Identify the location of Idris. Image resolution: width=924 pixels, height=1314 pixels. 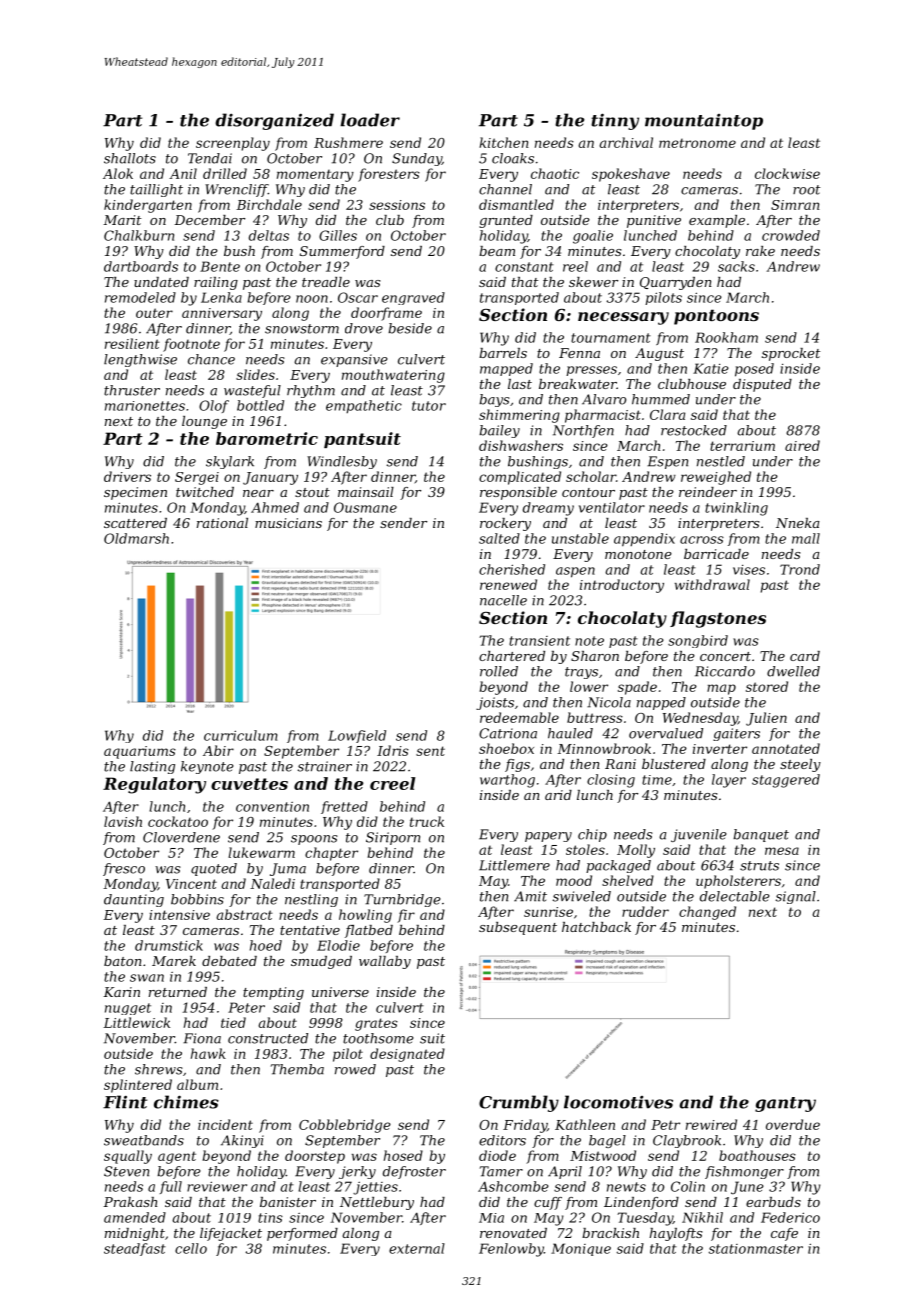
(393, 750).
